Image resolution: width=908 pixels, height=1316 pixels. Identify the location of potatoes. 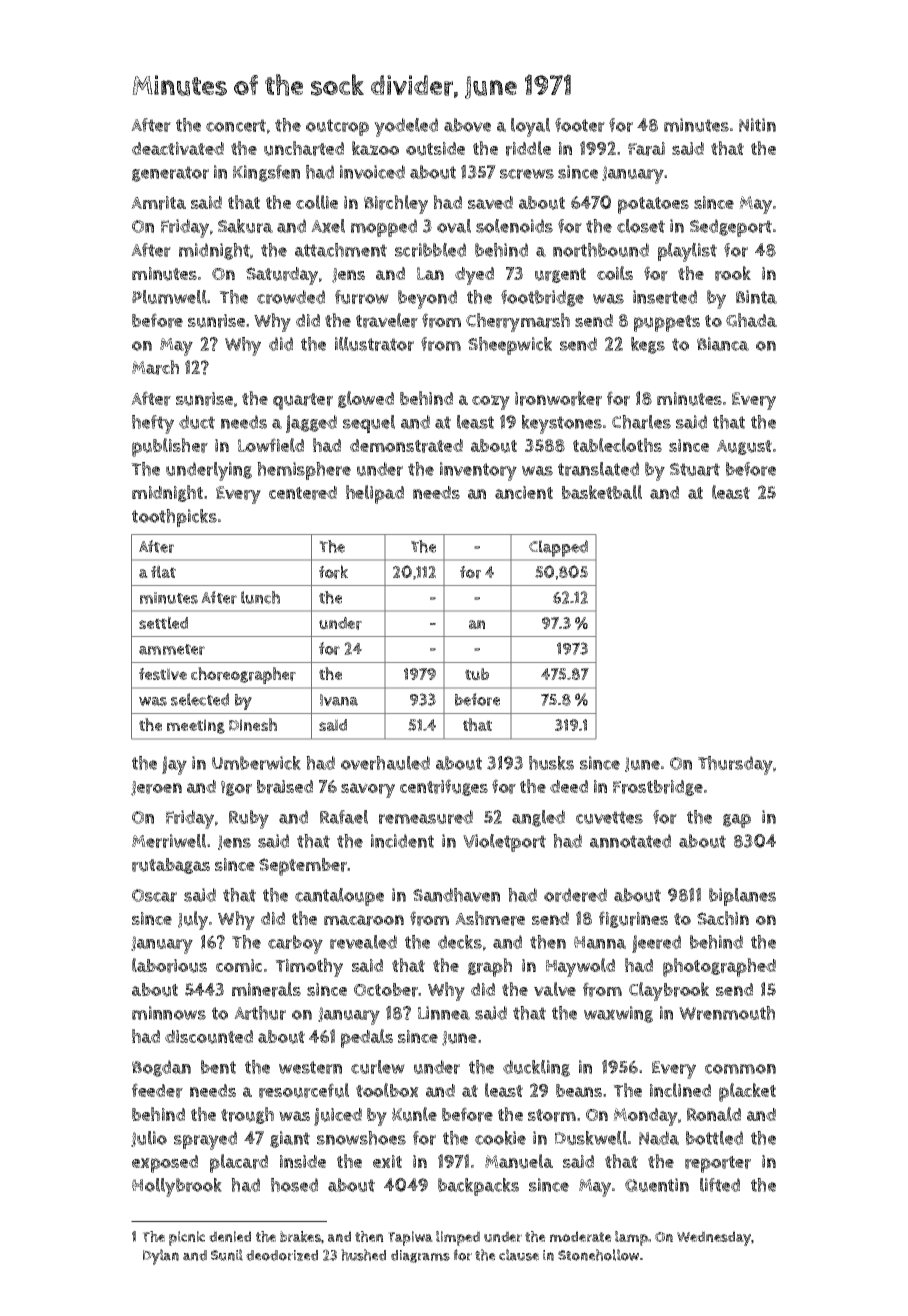
(653, 205).
